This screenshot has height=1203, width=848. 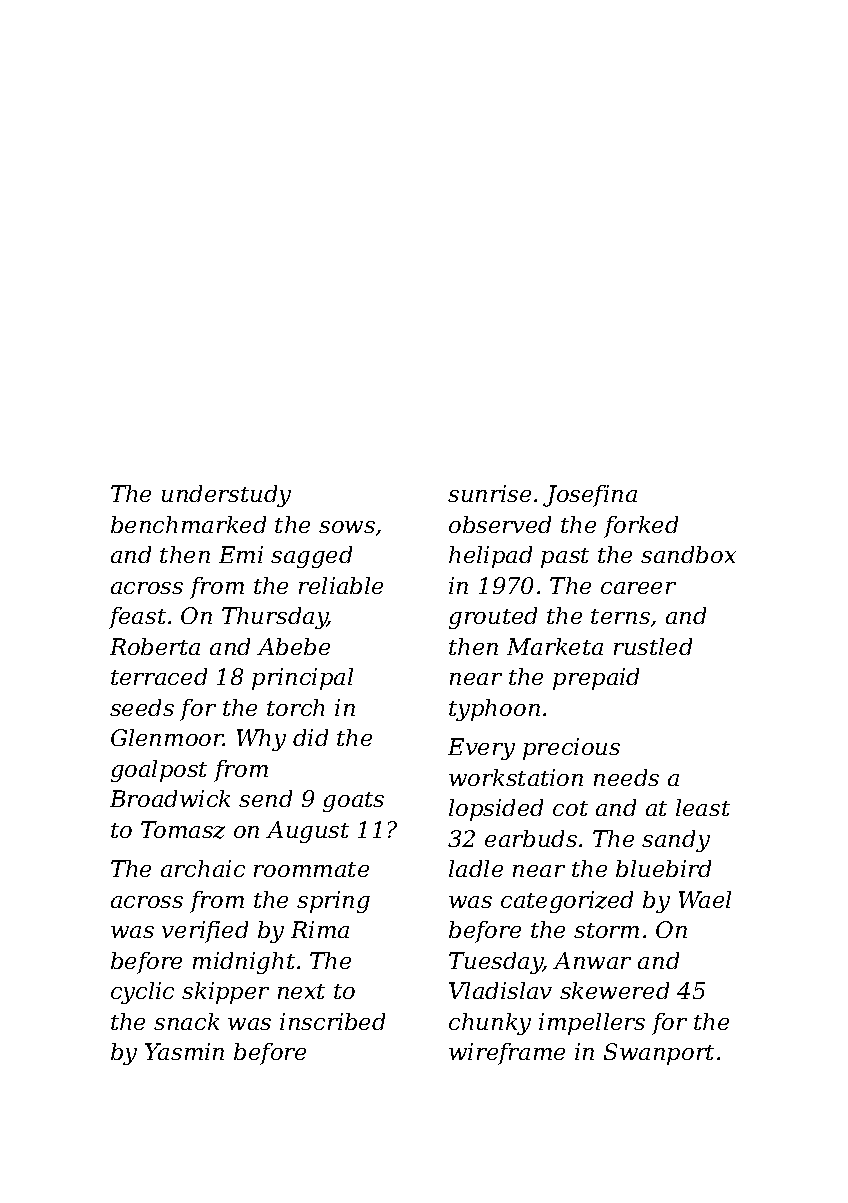 I want to click on Josefina, so click(x=590, y=496).
